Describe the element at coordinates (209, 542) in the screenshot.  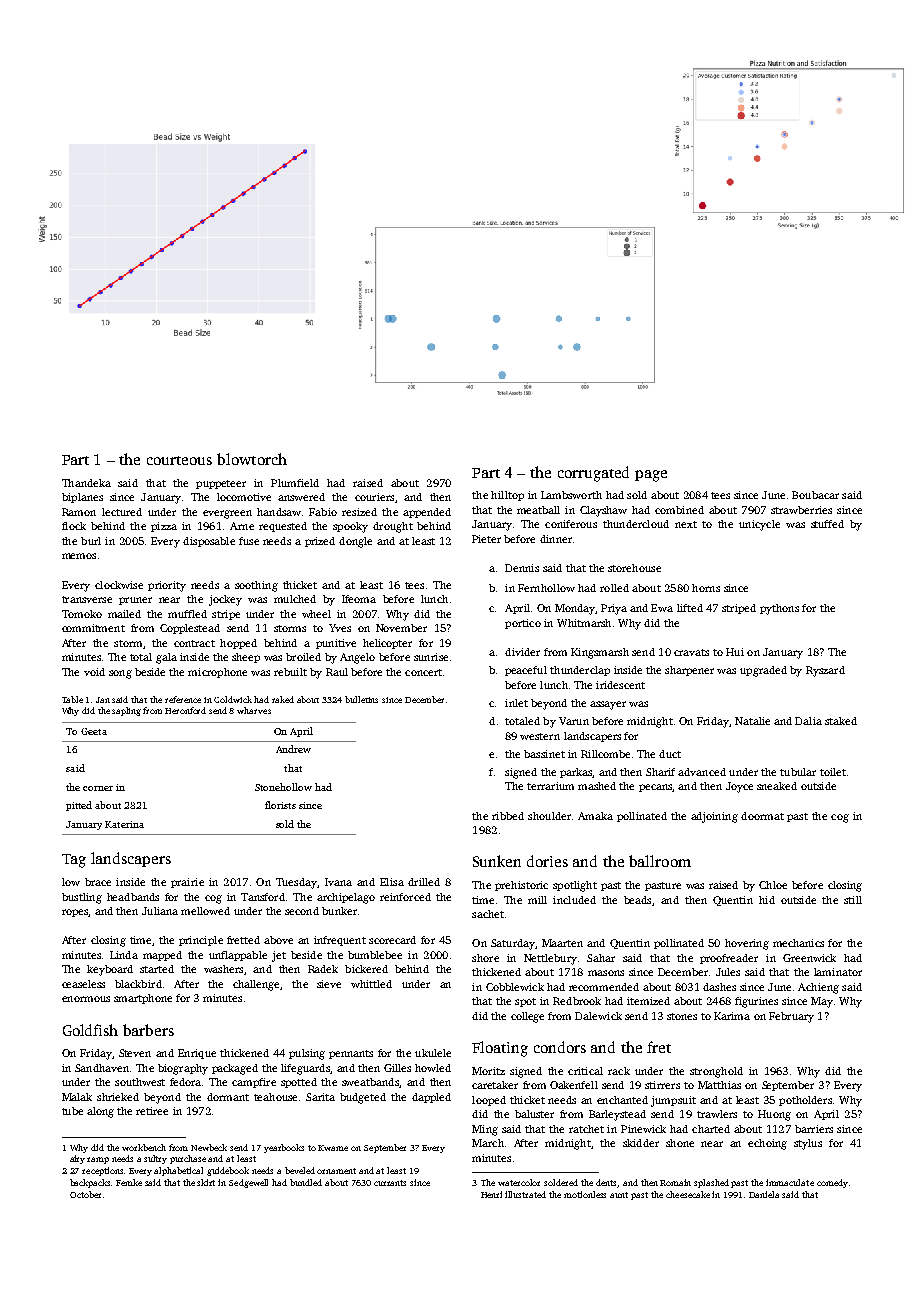
I see `disposable` at that location.
